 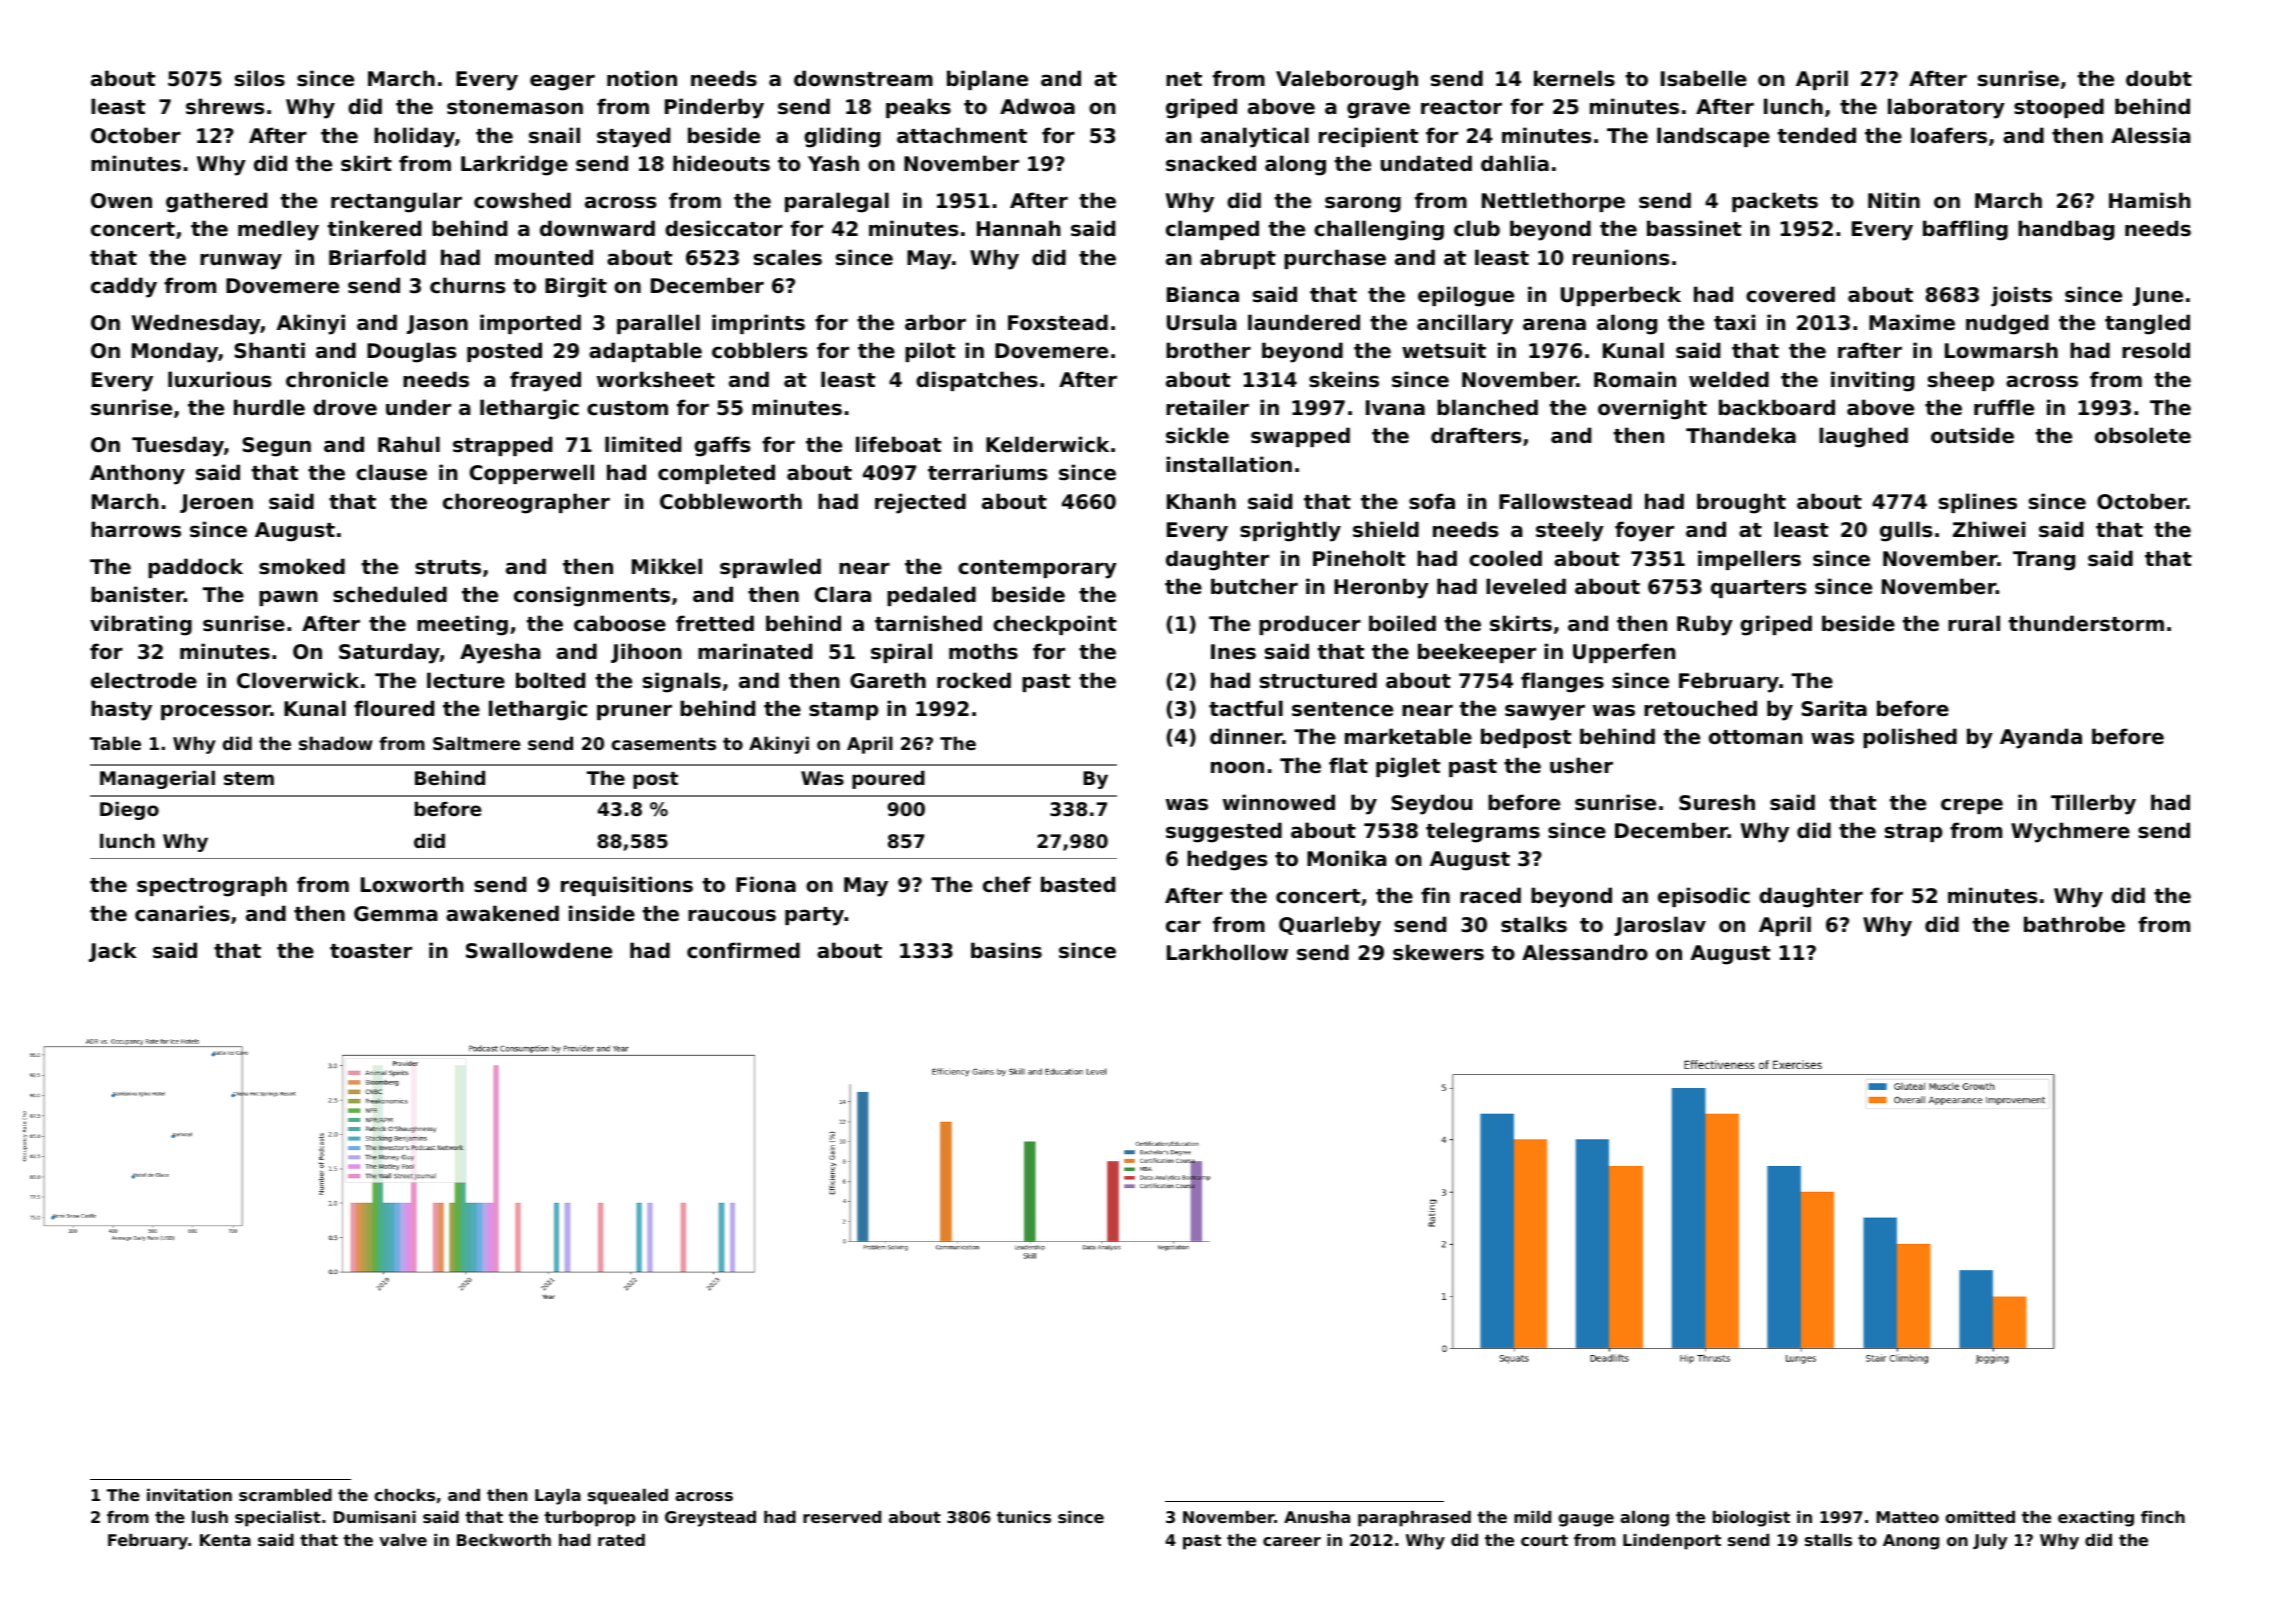 I want to click on toaster, so click(x=371, y=951).
